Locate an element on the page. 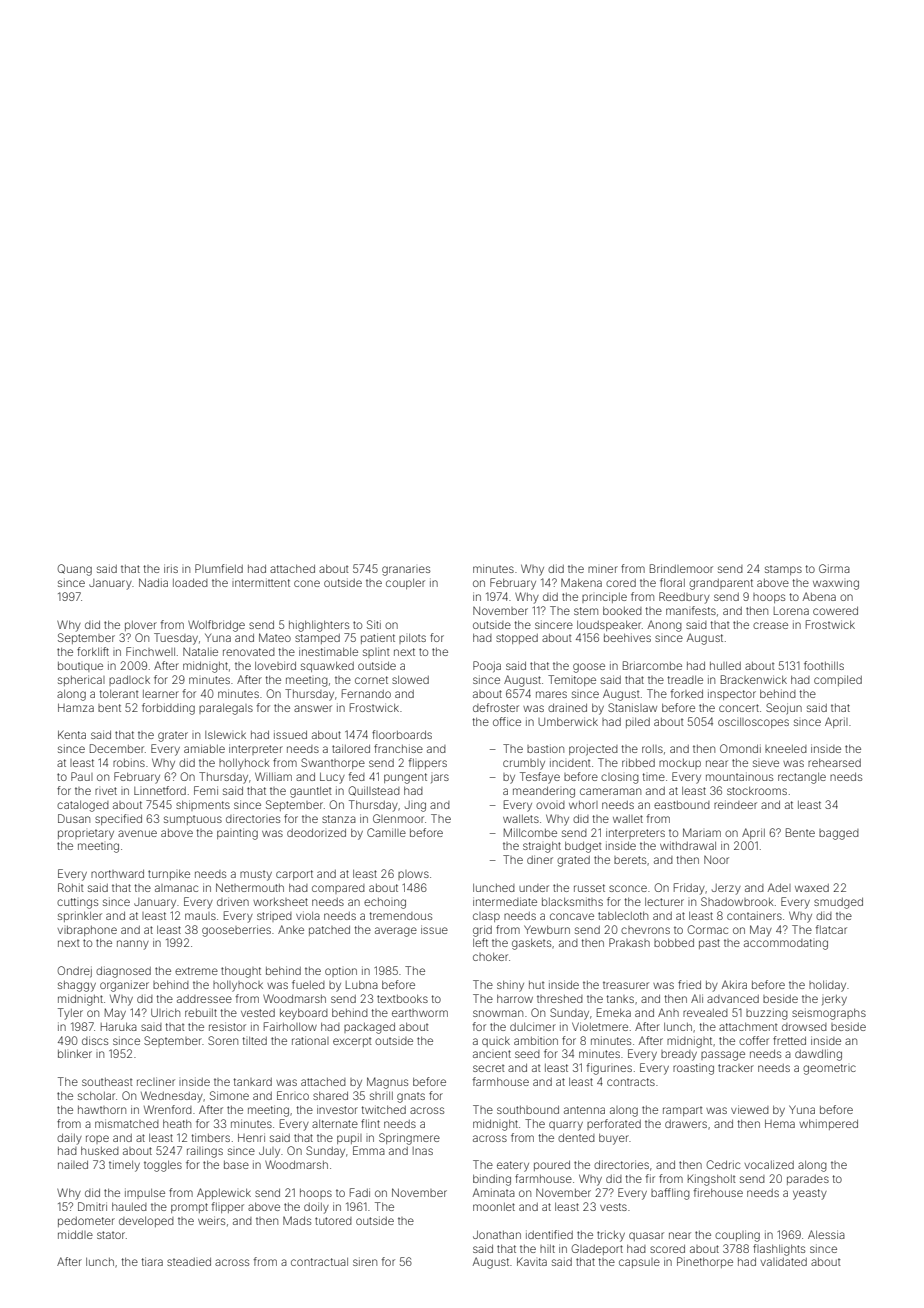 The width and height of the document is (924, 1308). granaries is located at coordinates (406, 571).
